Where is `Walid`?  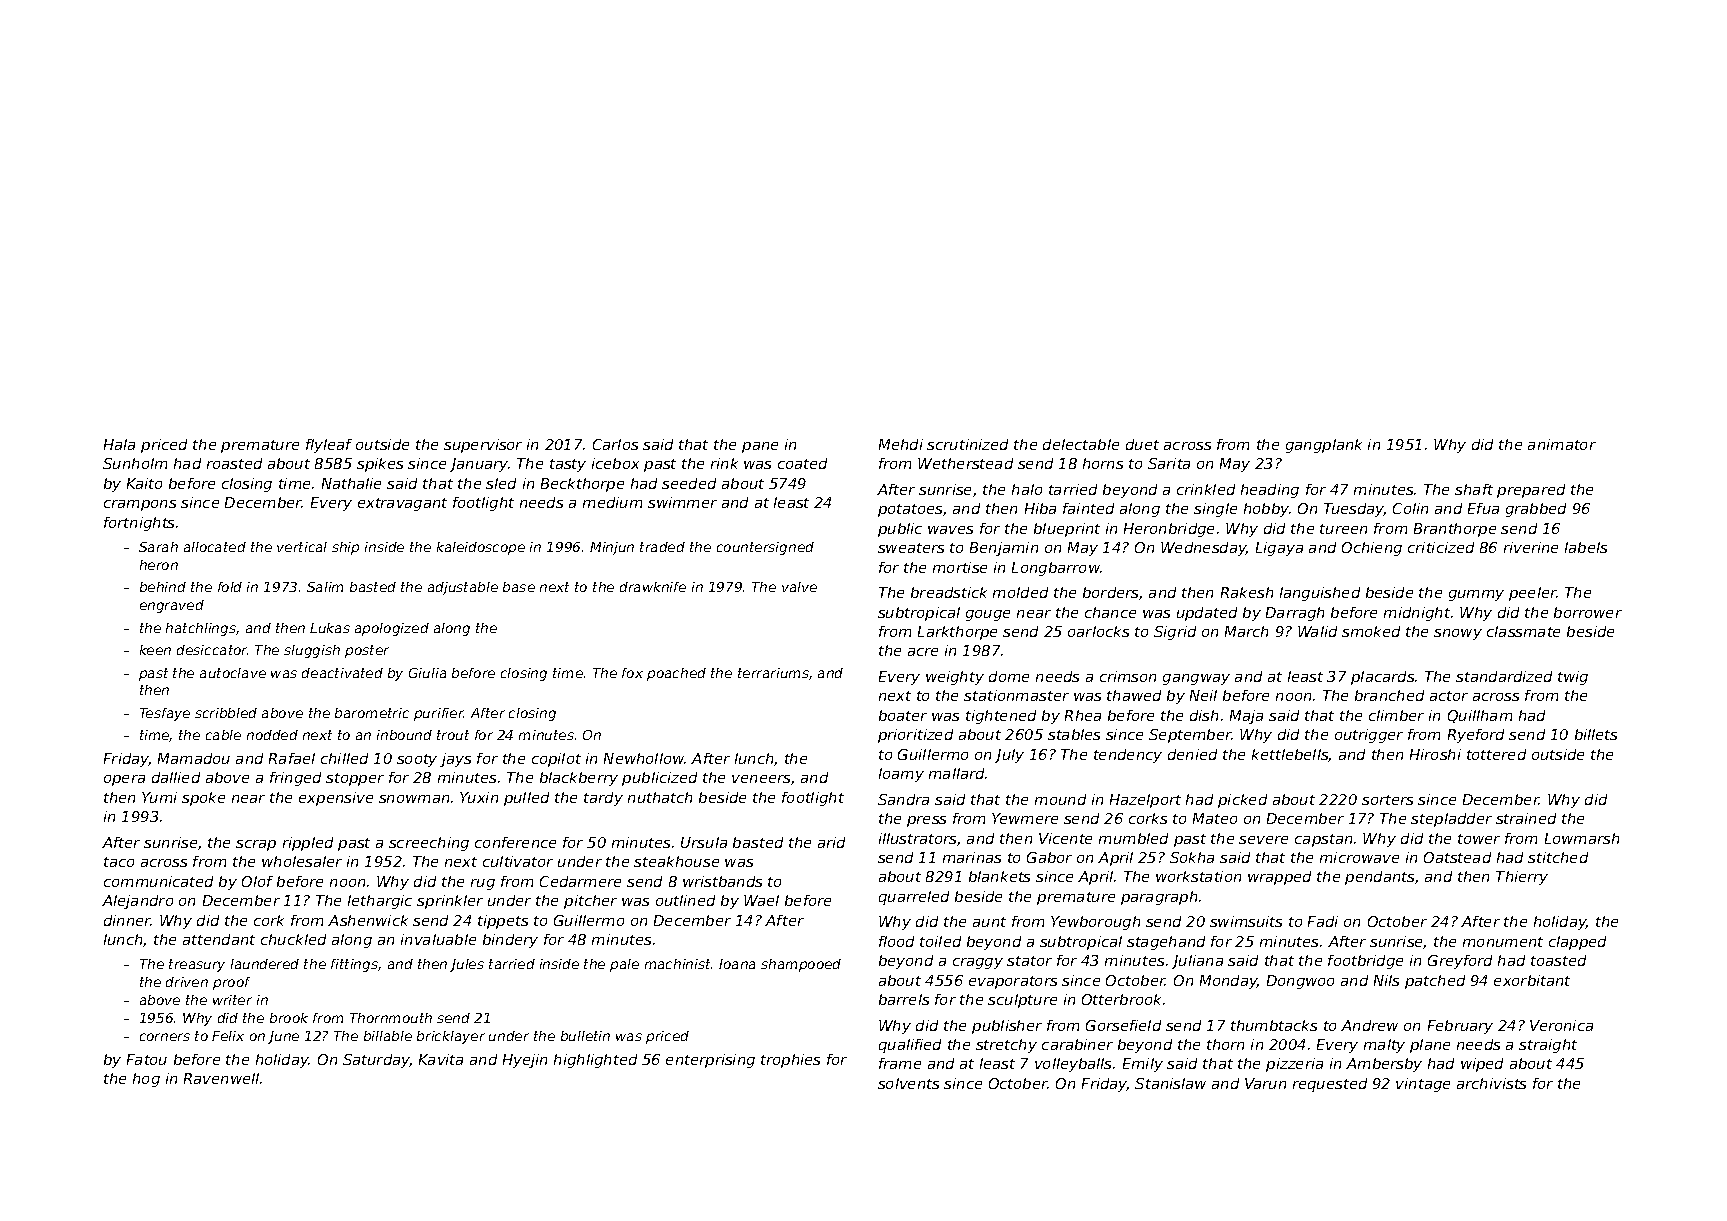
Walid is located at coordinates (1317, 631).
